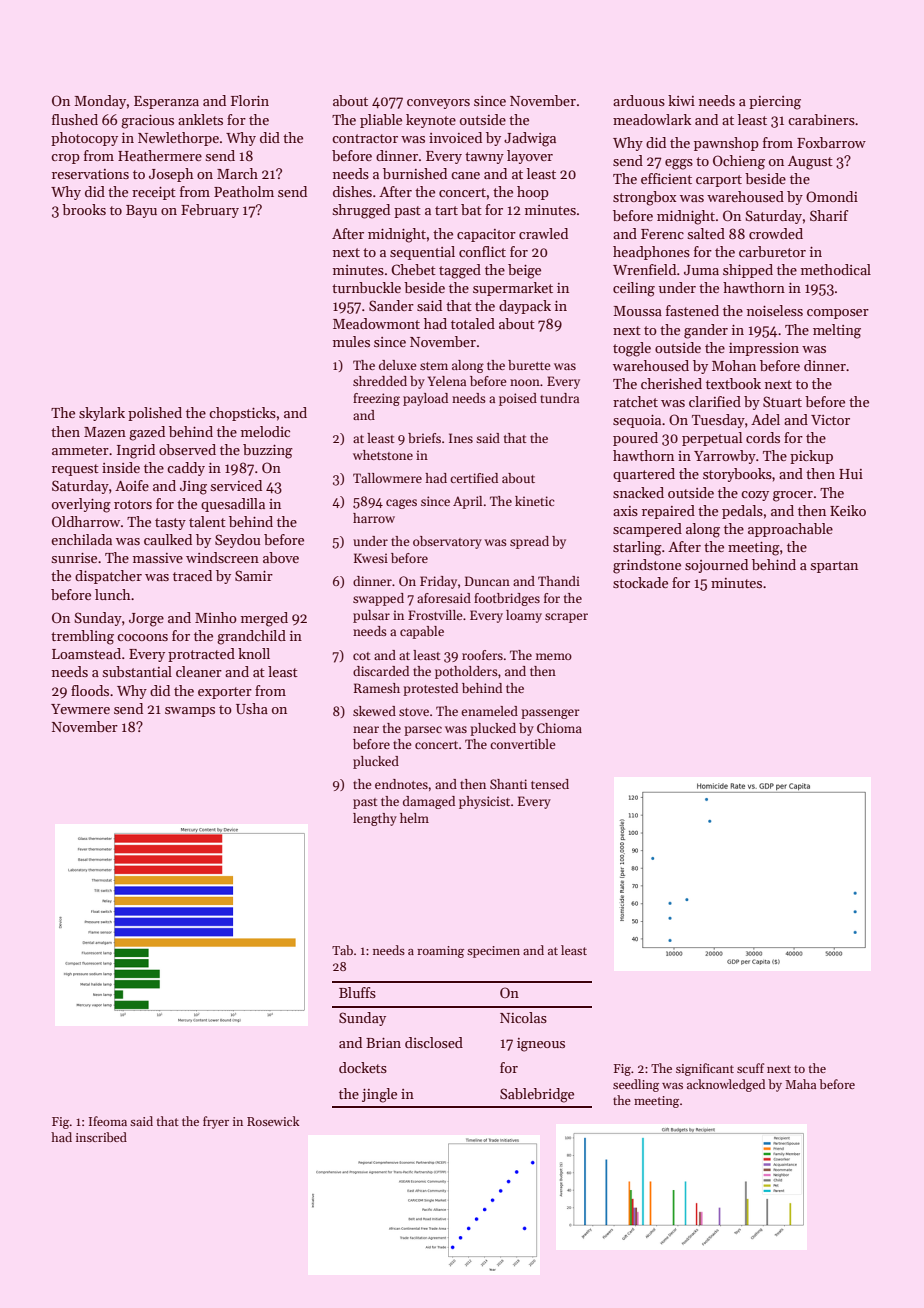  Describe the element at coordinates (160, 155) in the screenshot. I see `Heathermere` at that location.
